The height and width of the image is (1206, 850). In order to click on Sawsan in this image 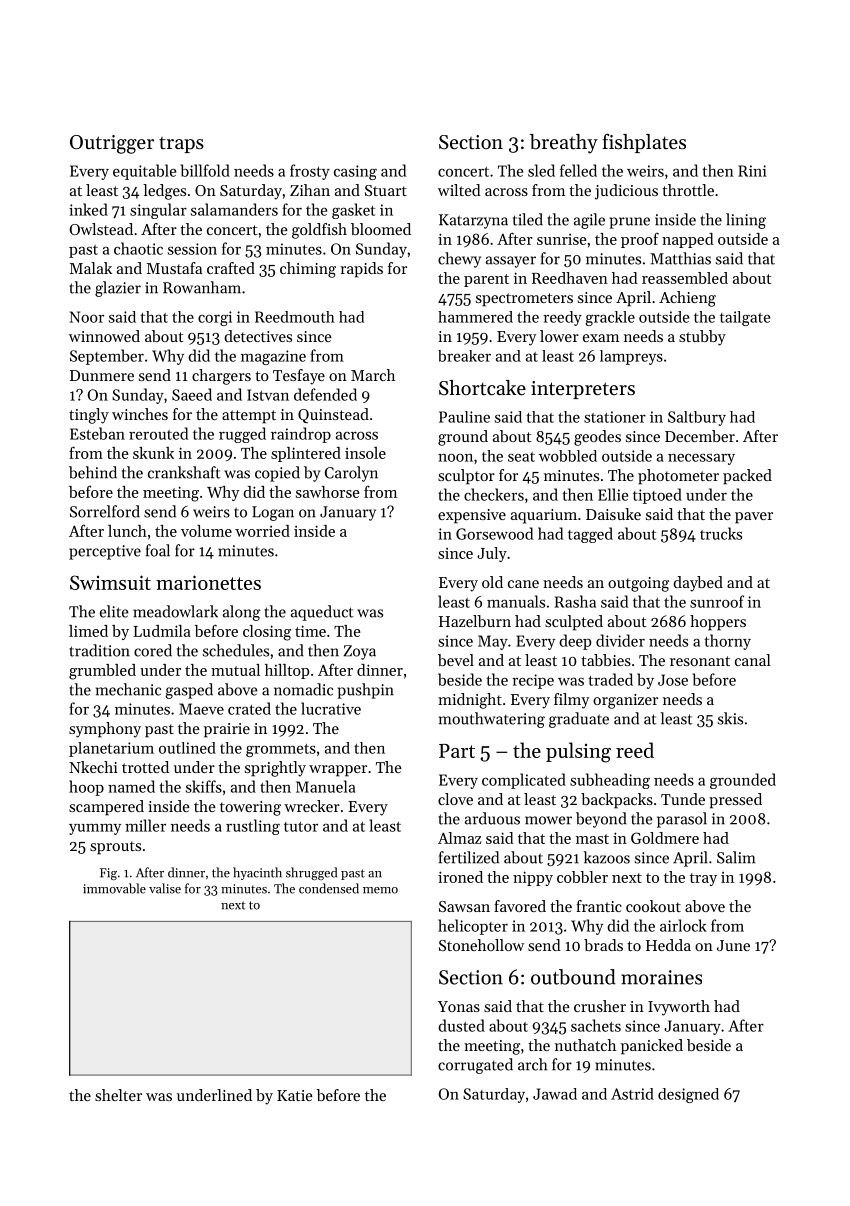, I will do `click(464, 906)`.
